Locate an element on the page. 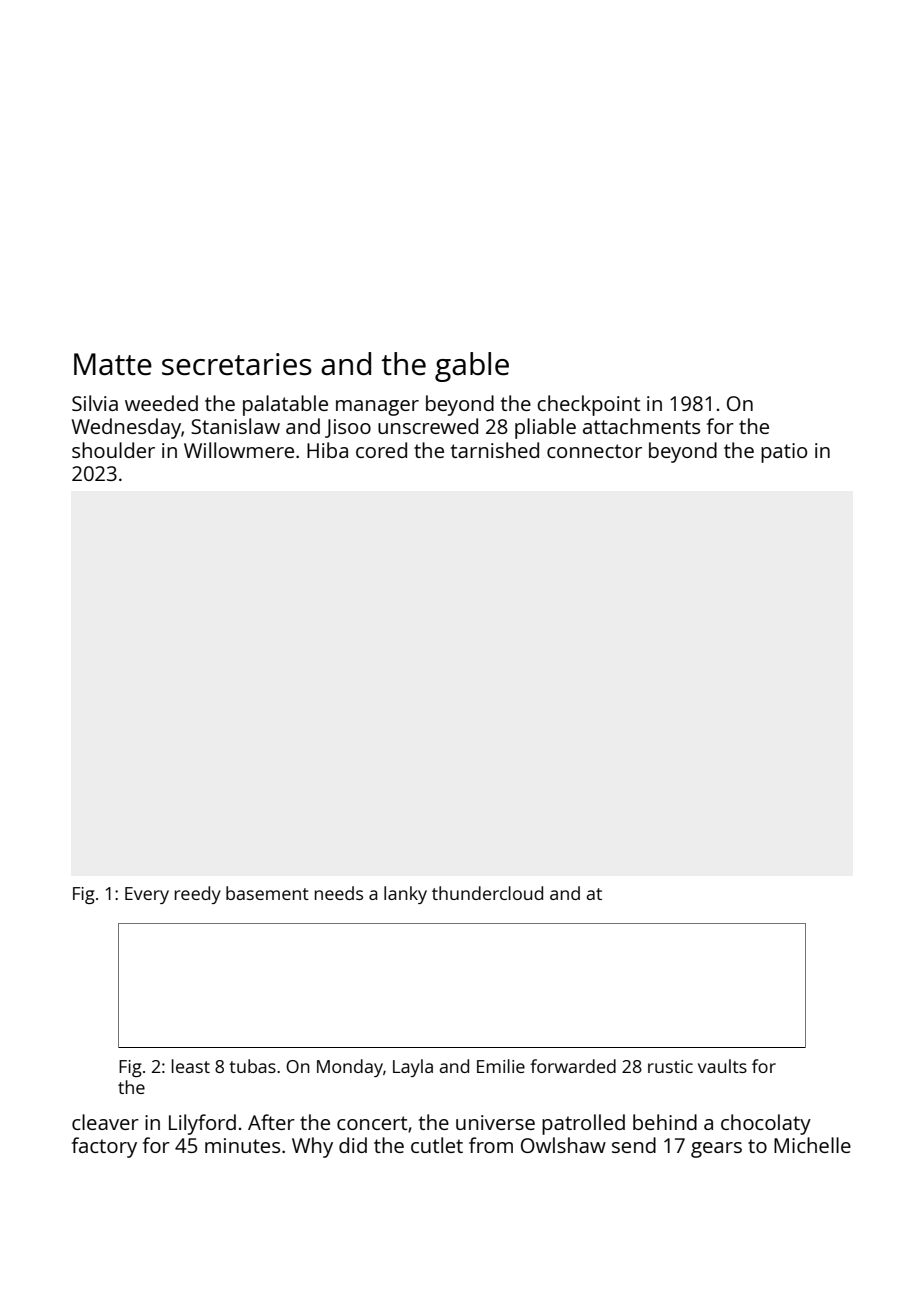  Willowmere is located at coordinates (239, 450).
